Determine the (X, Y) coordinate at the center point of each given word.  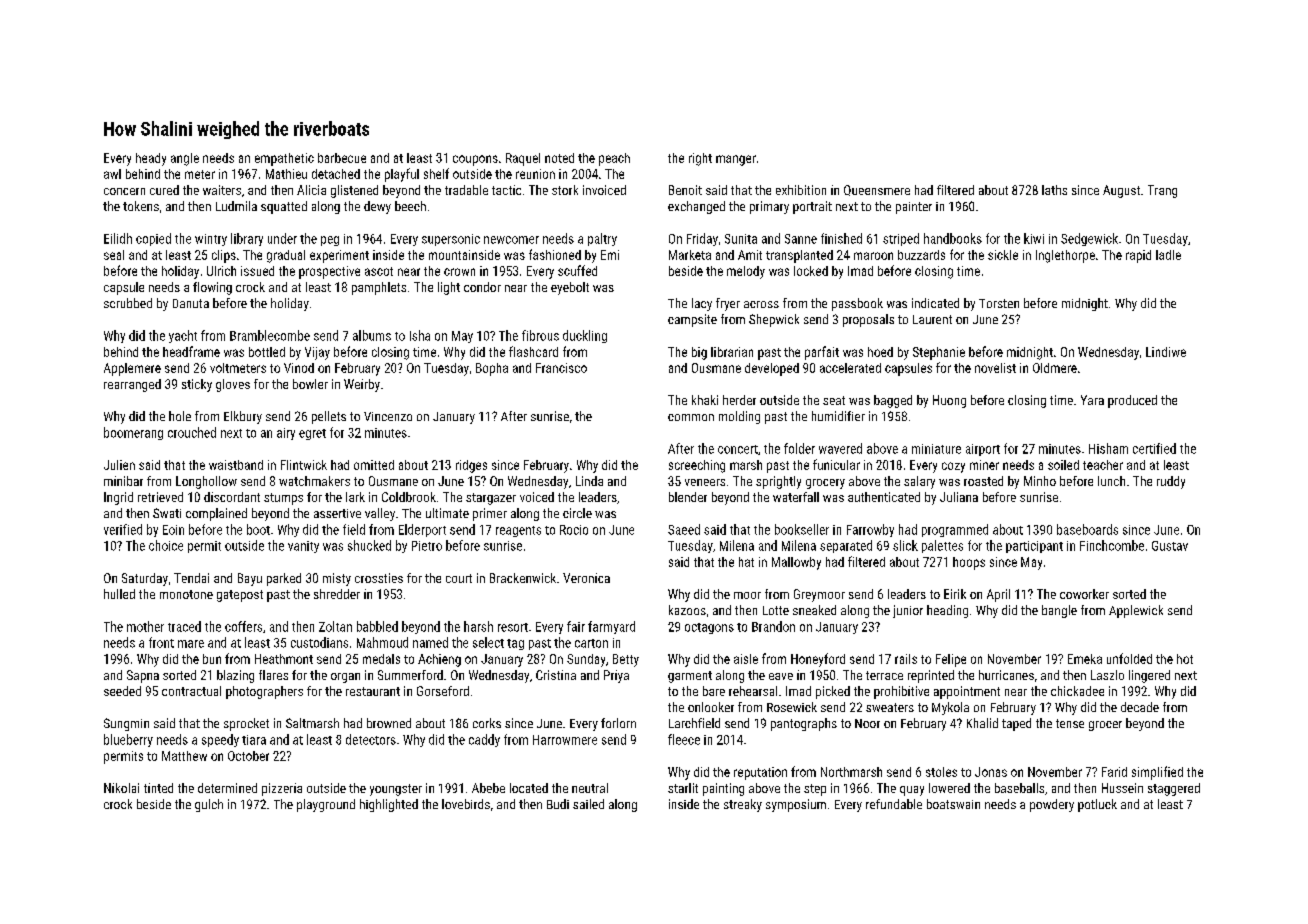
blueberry (128, 740)
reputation (760, 773)
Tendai (191, 578)
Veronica (586, 578)
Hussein (1122, 788)
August (1121, 191)
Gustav (1170, 546)
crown (459, 272)
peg (330, 241)
